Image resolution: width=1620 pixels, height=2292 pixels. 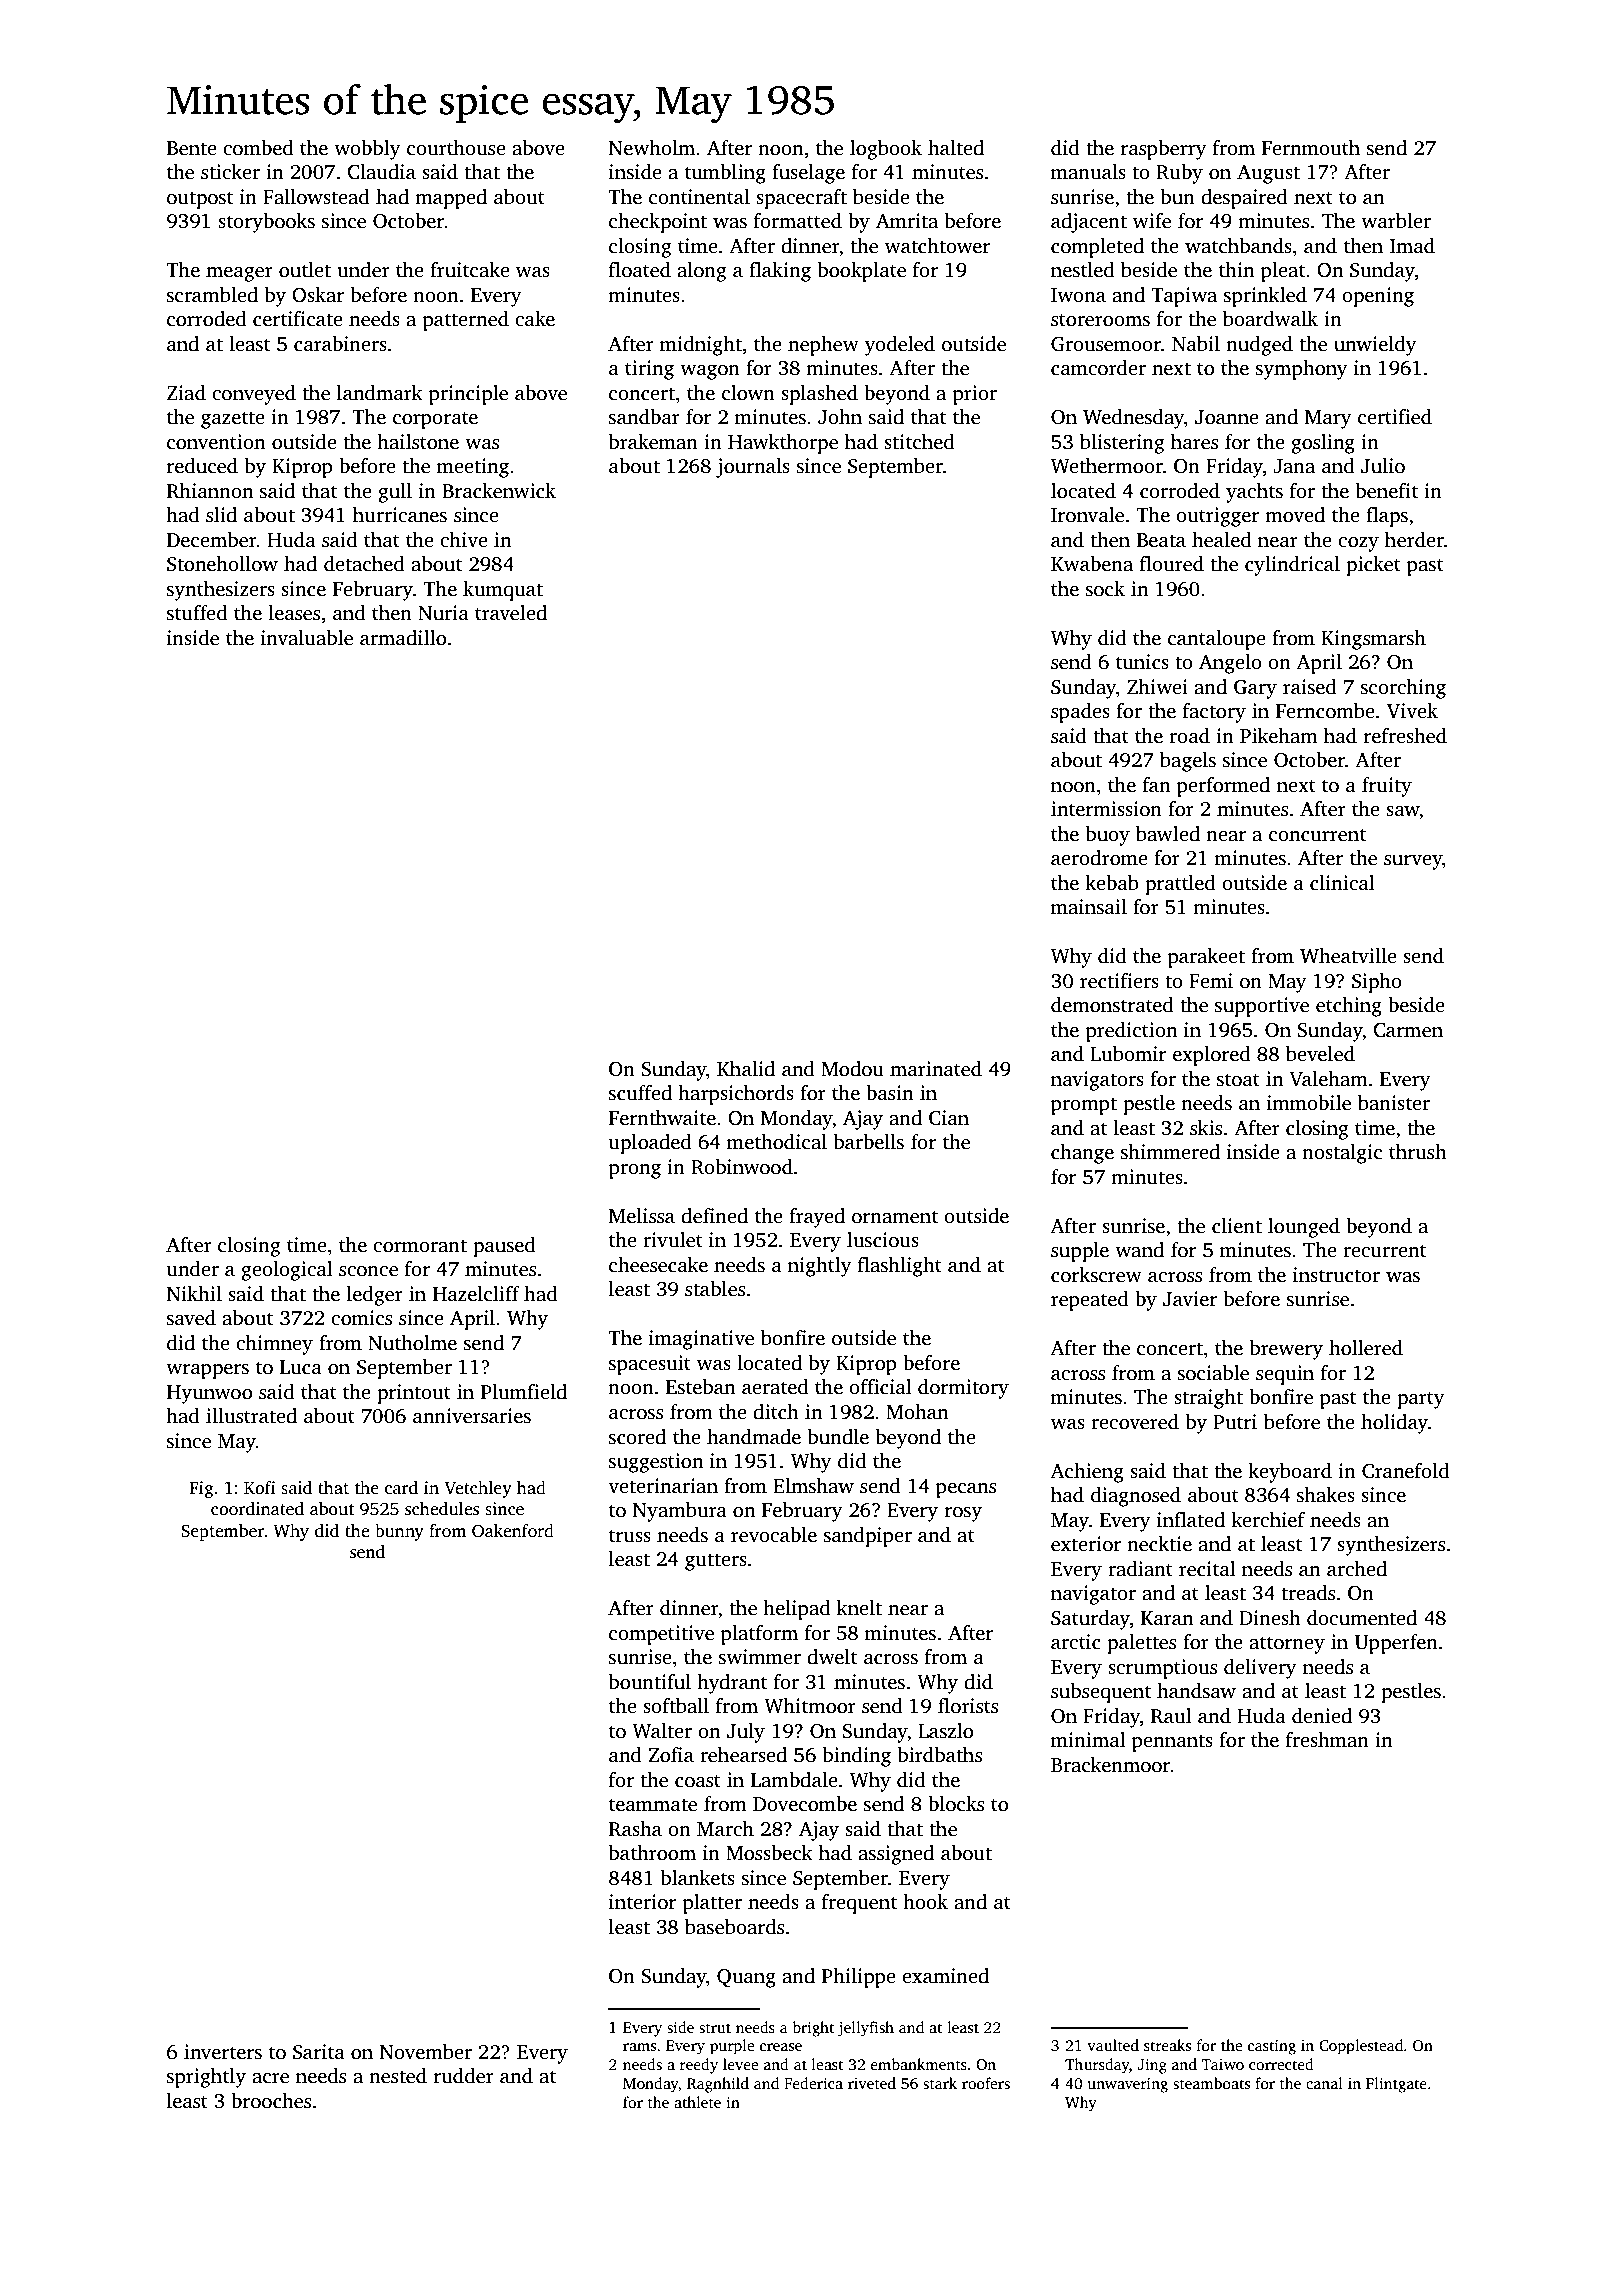 I want to click on patterned, so click(x=466, y=321).
